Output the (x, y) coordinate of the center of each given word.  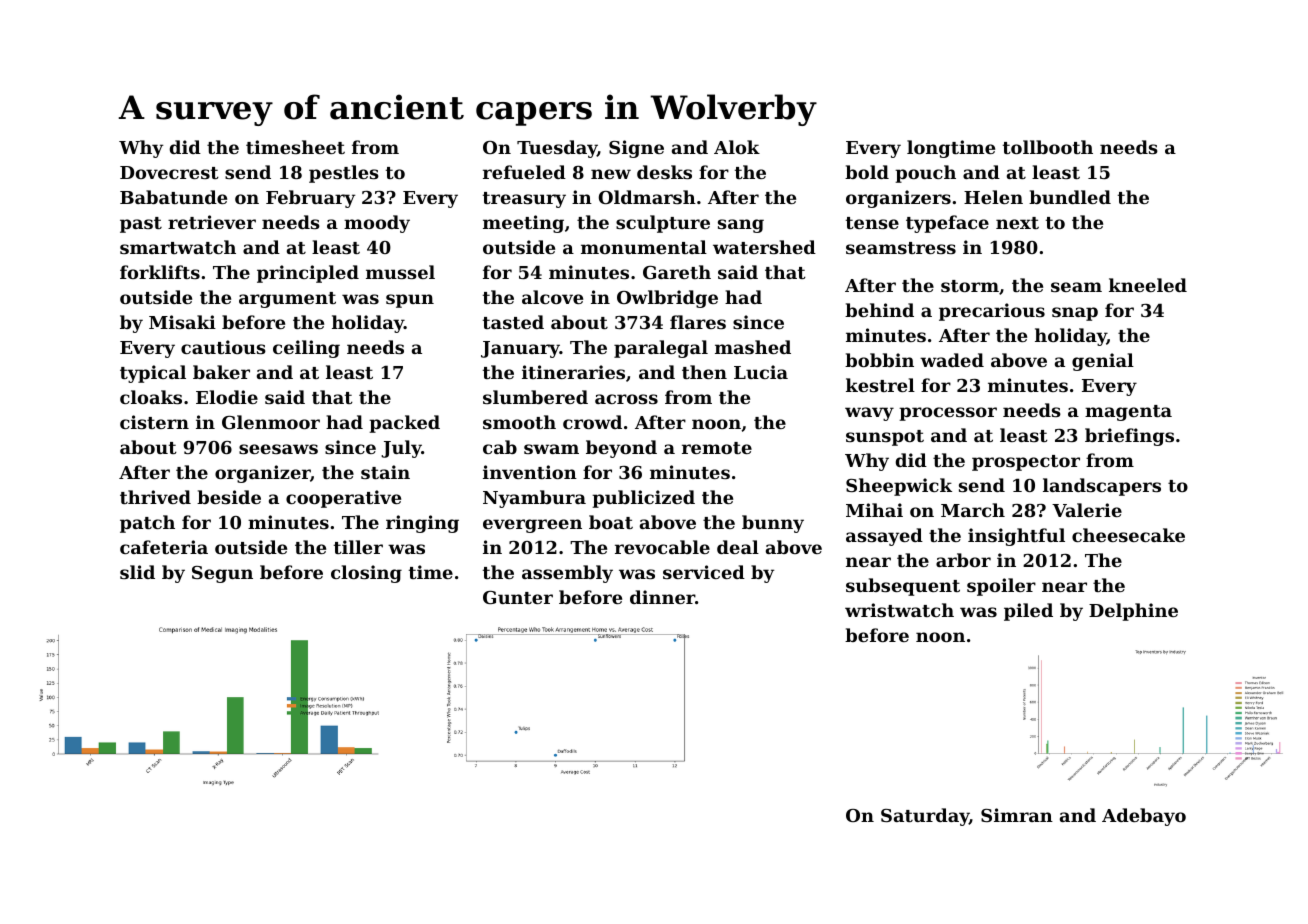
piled (1028, 612)
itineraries (573, 372)
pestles (344, 174)
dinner (662, 597)
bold (867, 172)
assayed (884, 537)
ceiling (306, 349)
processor (948, 414)
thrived (155, 497)
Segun (222, 574)
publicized (643, 499)
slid (137, 572)
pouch (925, 174)
